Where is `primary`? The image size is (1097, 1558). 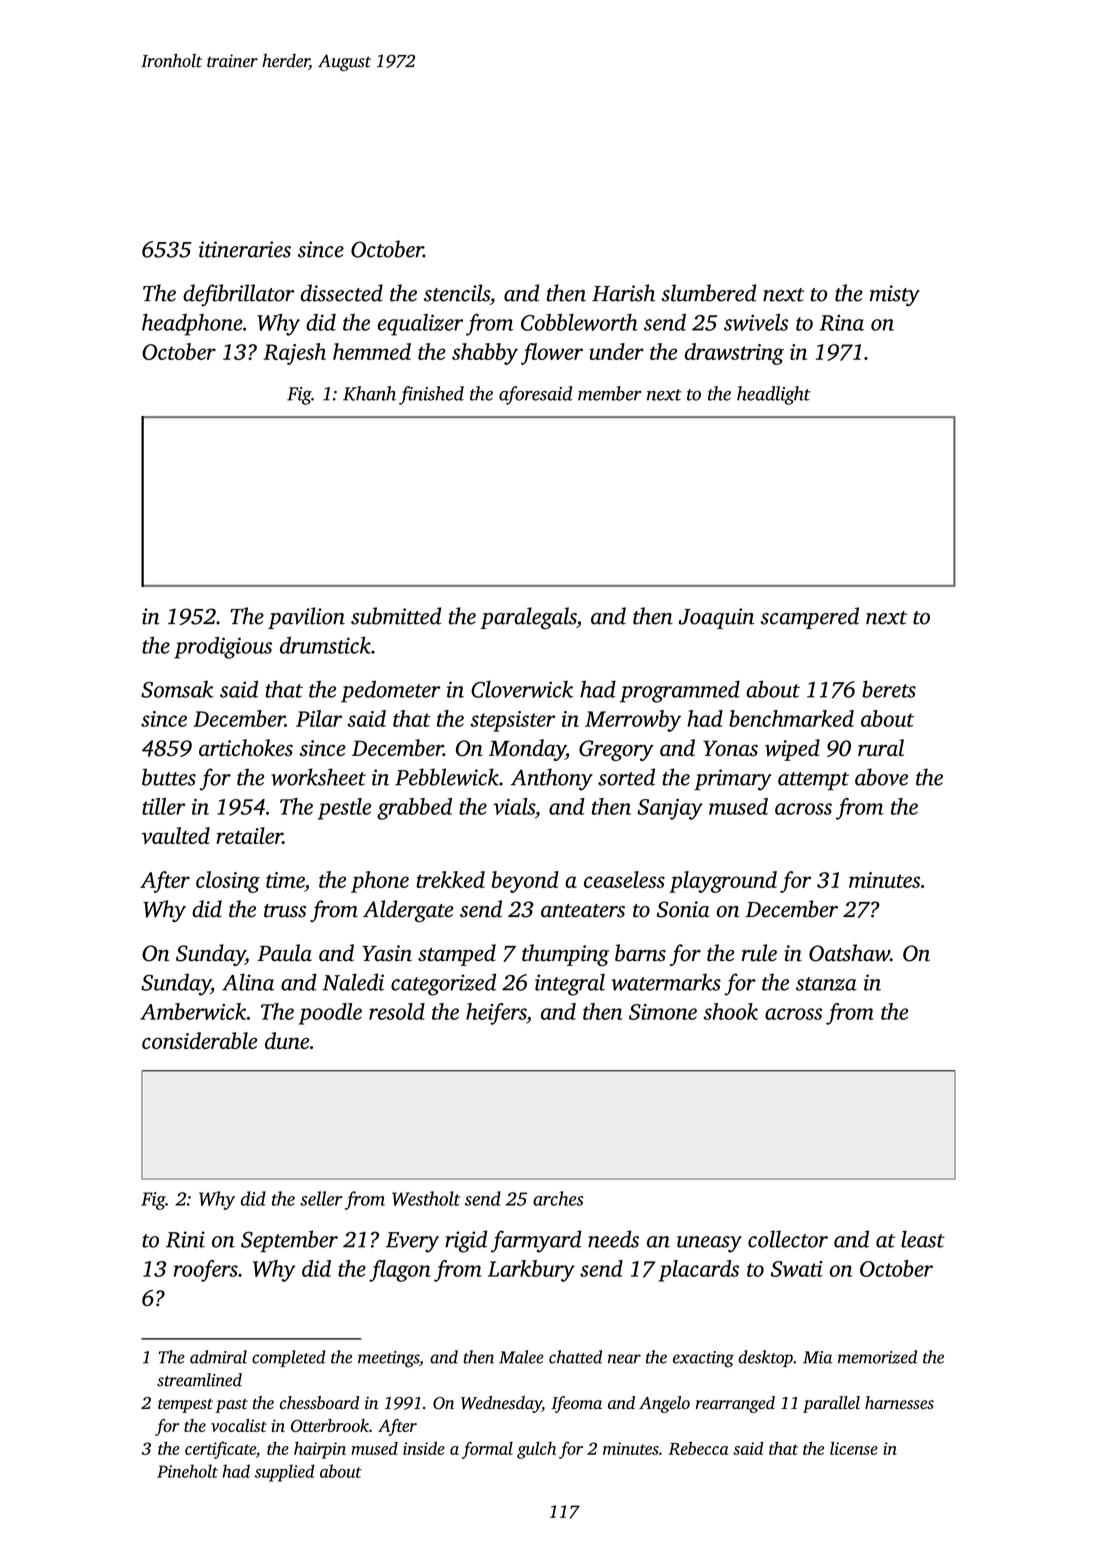
primary is located at coordinates (733, 780).
